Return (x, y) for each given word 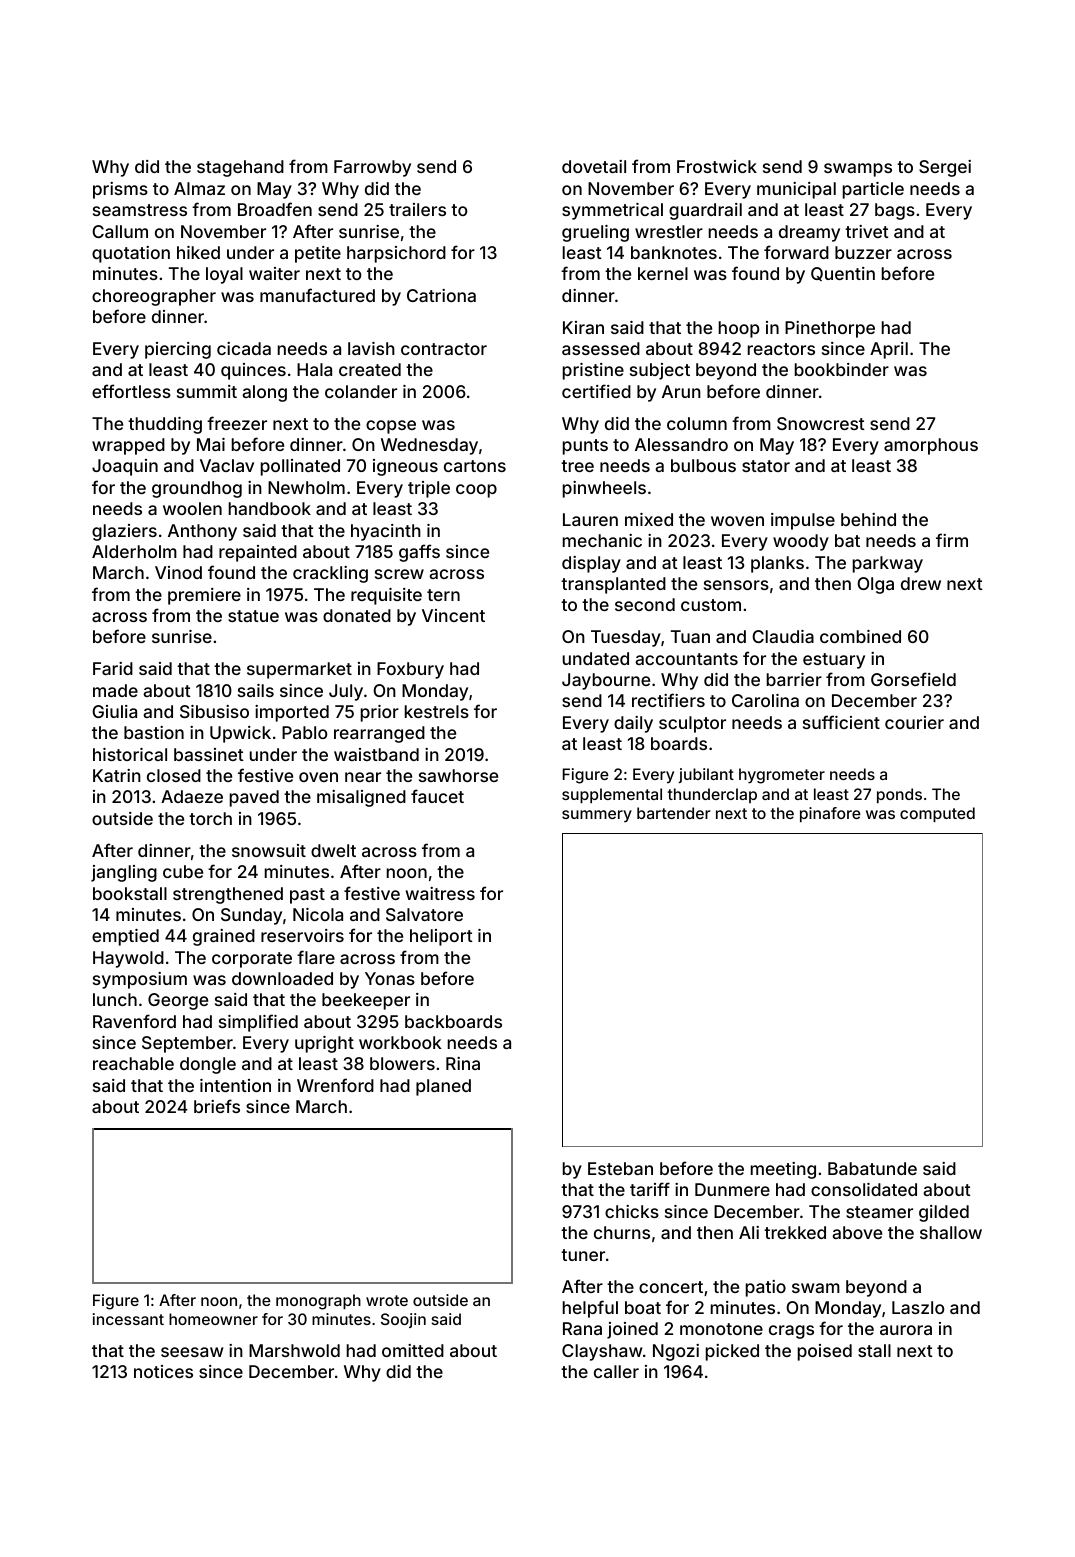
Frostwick (717, 166)
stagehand (240, 168)
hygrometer (782, 776)
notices (163, 1371)
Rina (463, 1063)
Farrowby (372, 168)
